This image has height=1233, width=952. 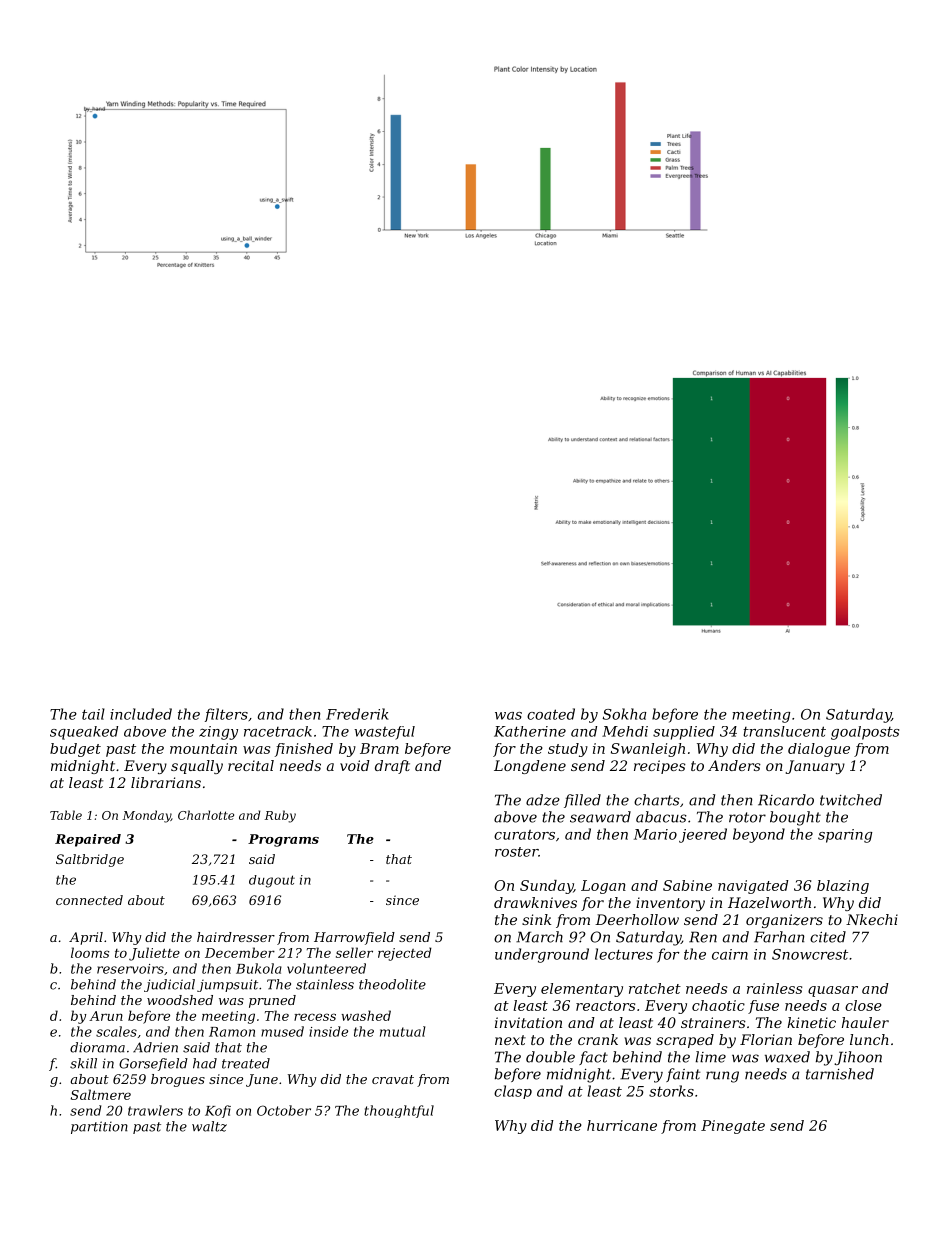 I want to click on curators, so click(x=524, y=835).
